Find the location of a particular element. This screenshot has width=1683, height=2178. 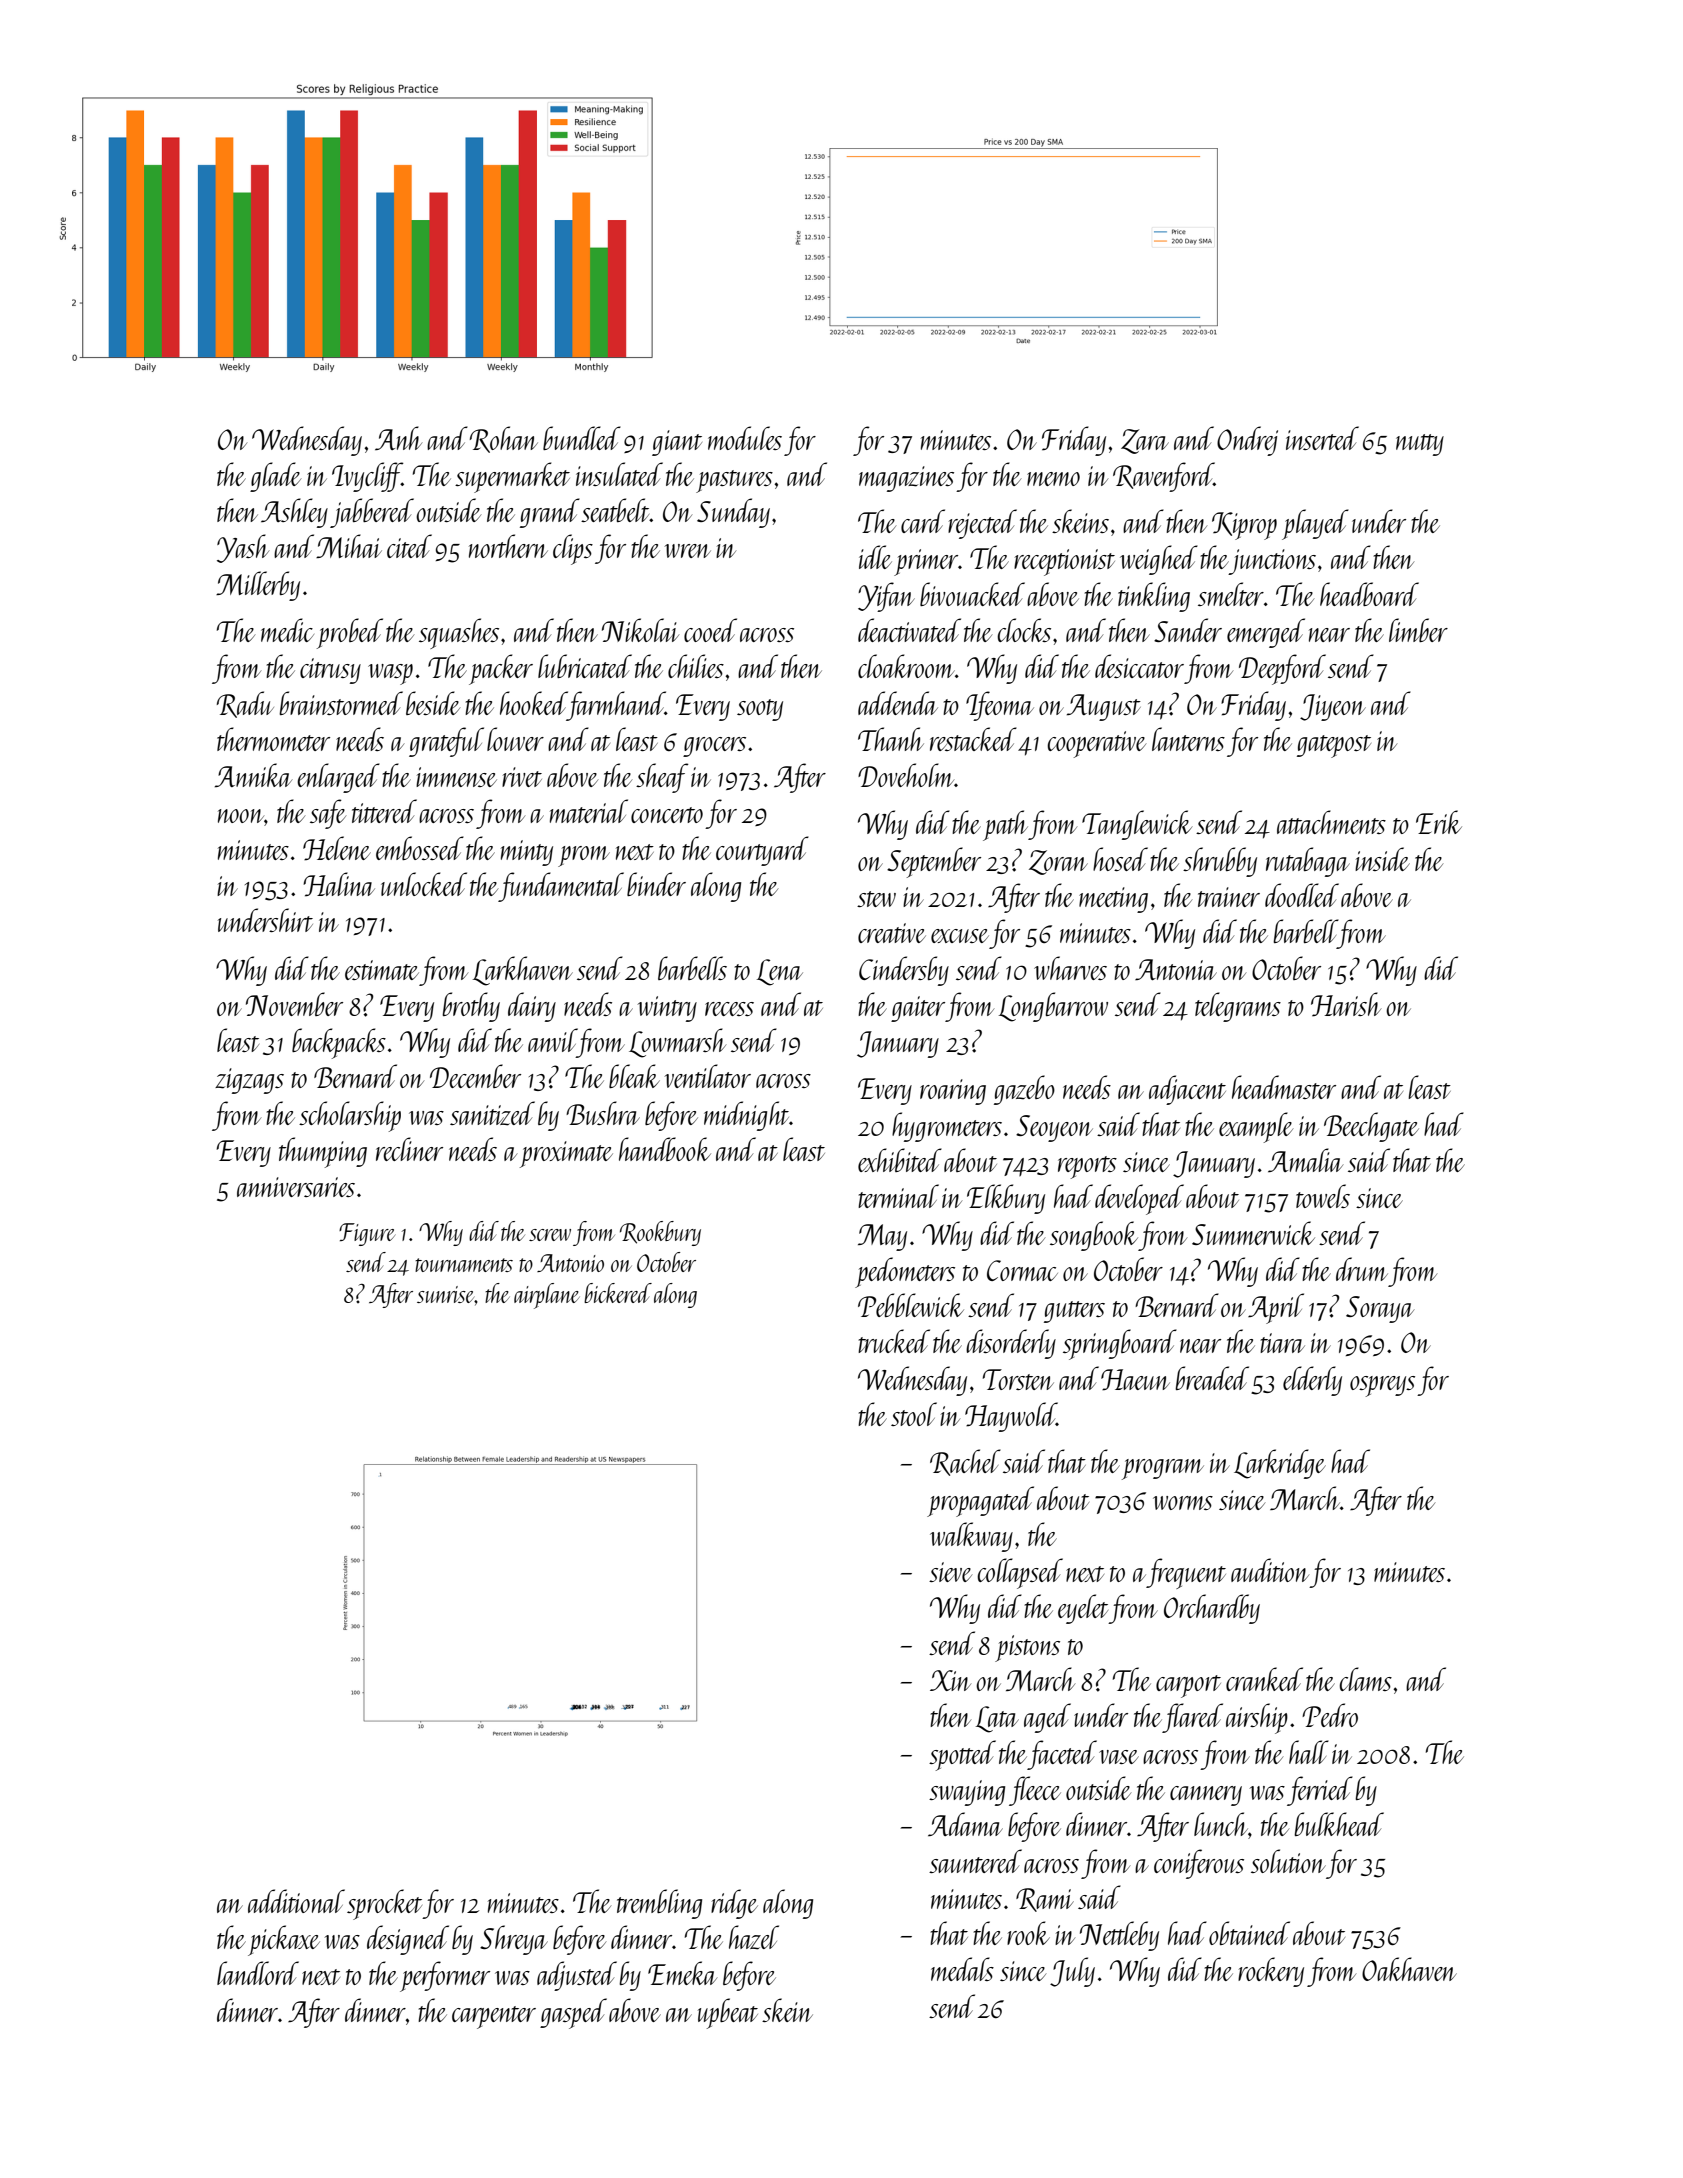

Deepford is located at coordinates (1282, 669).
